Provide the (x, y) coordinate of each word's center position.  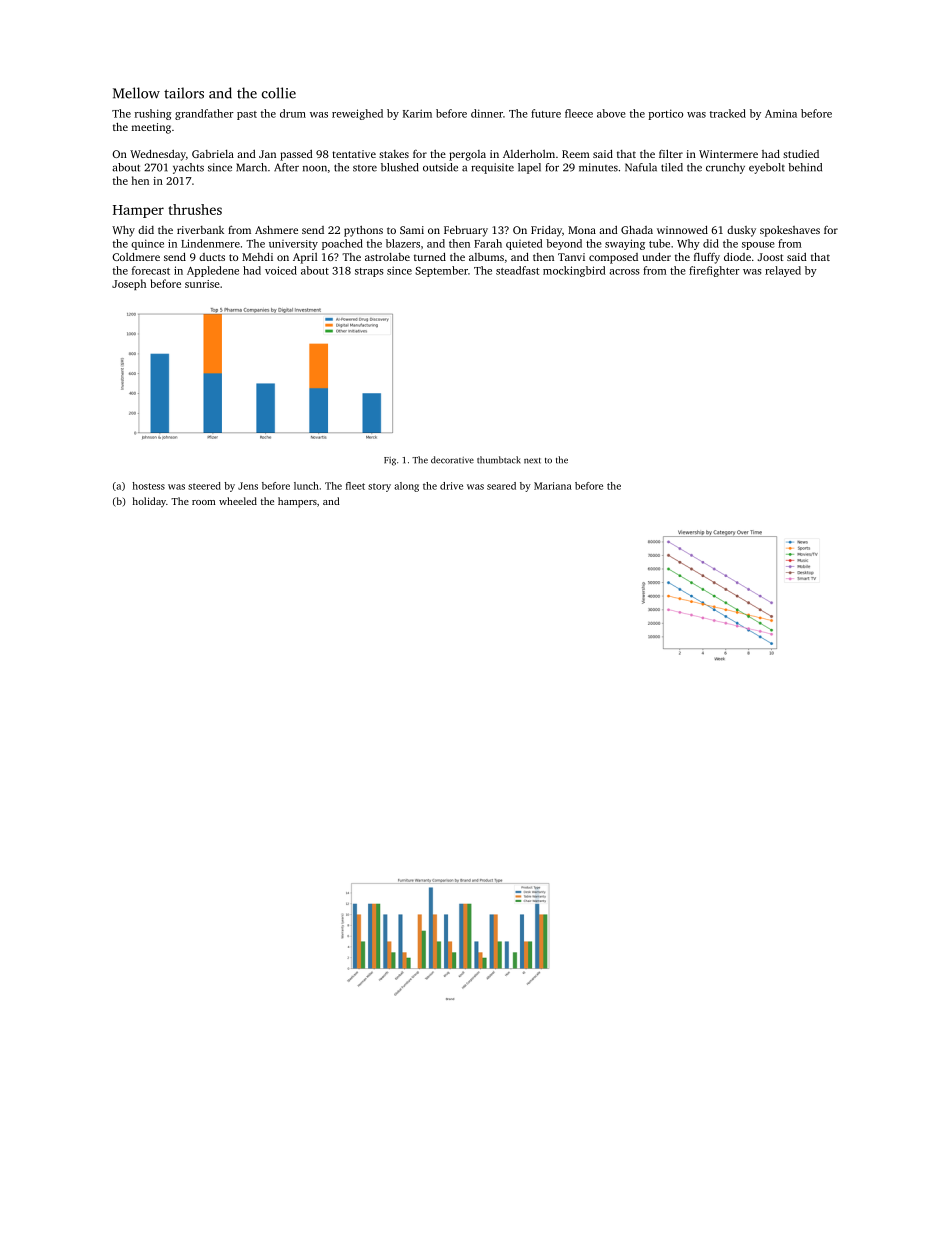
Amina (781, 113)
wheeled (238, 501)
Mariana (553, 486)
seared (501, 486)
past (247, 115)
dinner (487, 113)
